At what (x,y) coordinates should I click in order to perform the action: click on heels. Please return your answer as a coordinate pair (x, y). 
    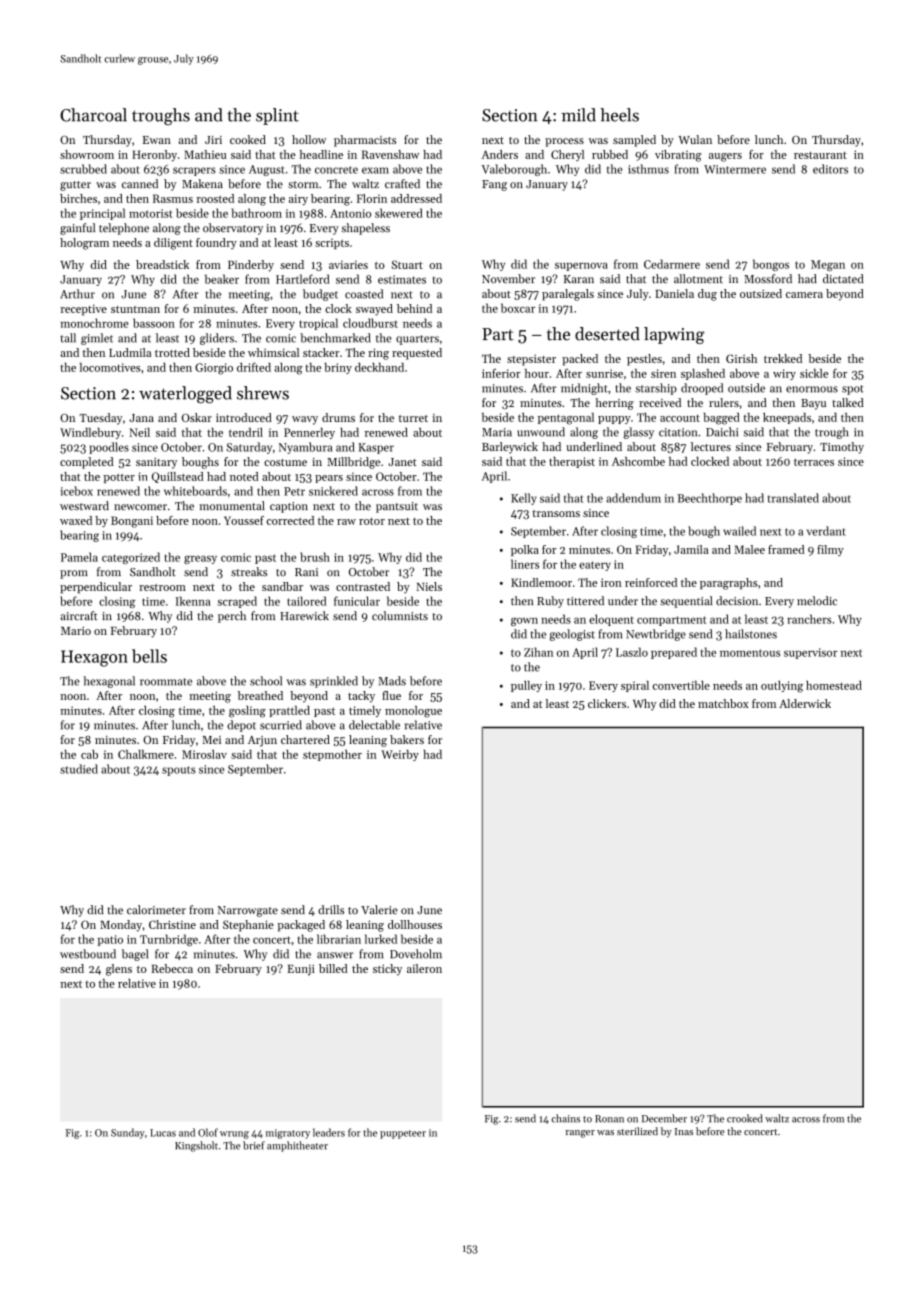
    Looking at the image, I should click on (619, 115).
